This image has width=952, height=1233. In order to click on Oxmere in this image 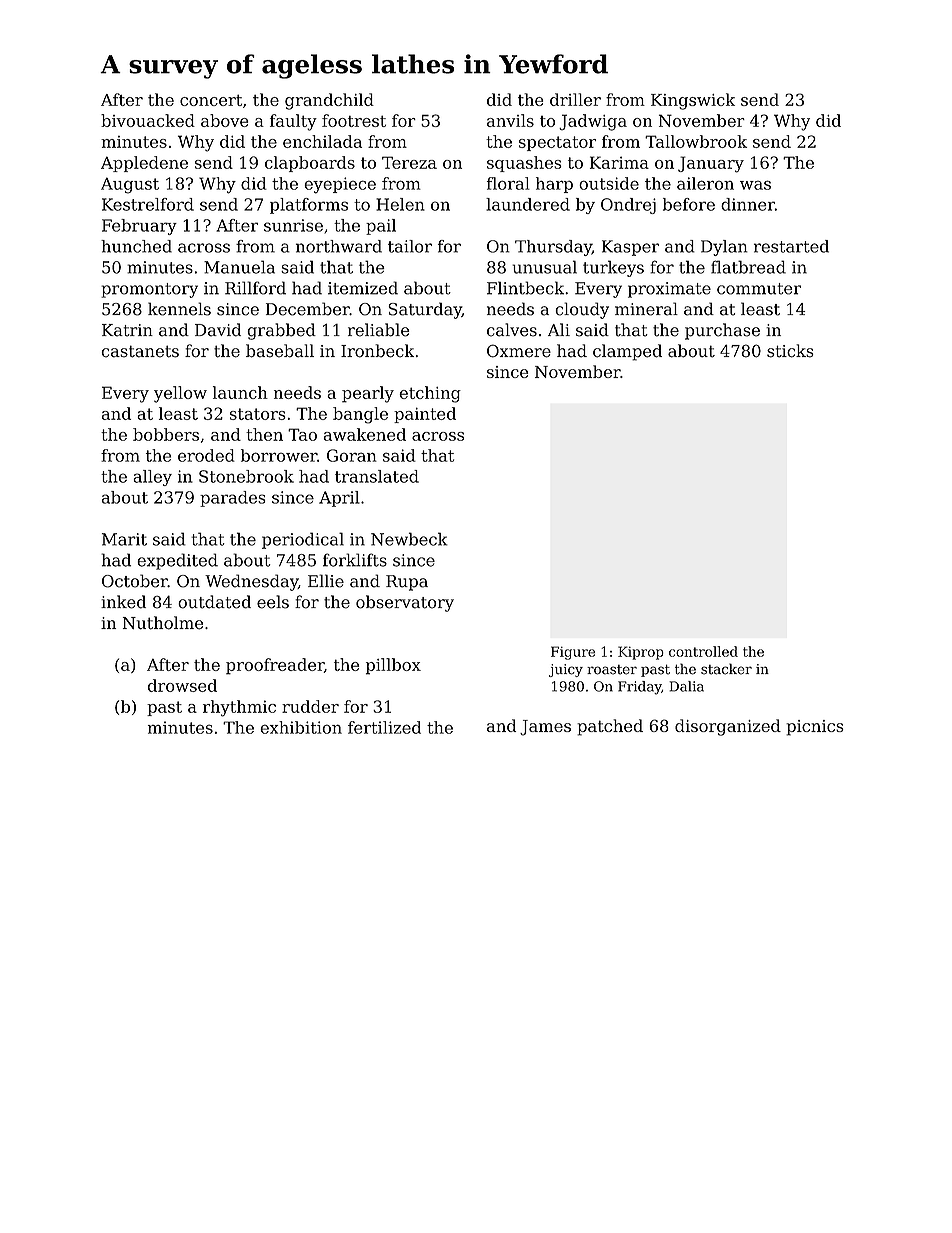, I will do `click(519, 351)`.
